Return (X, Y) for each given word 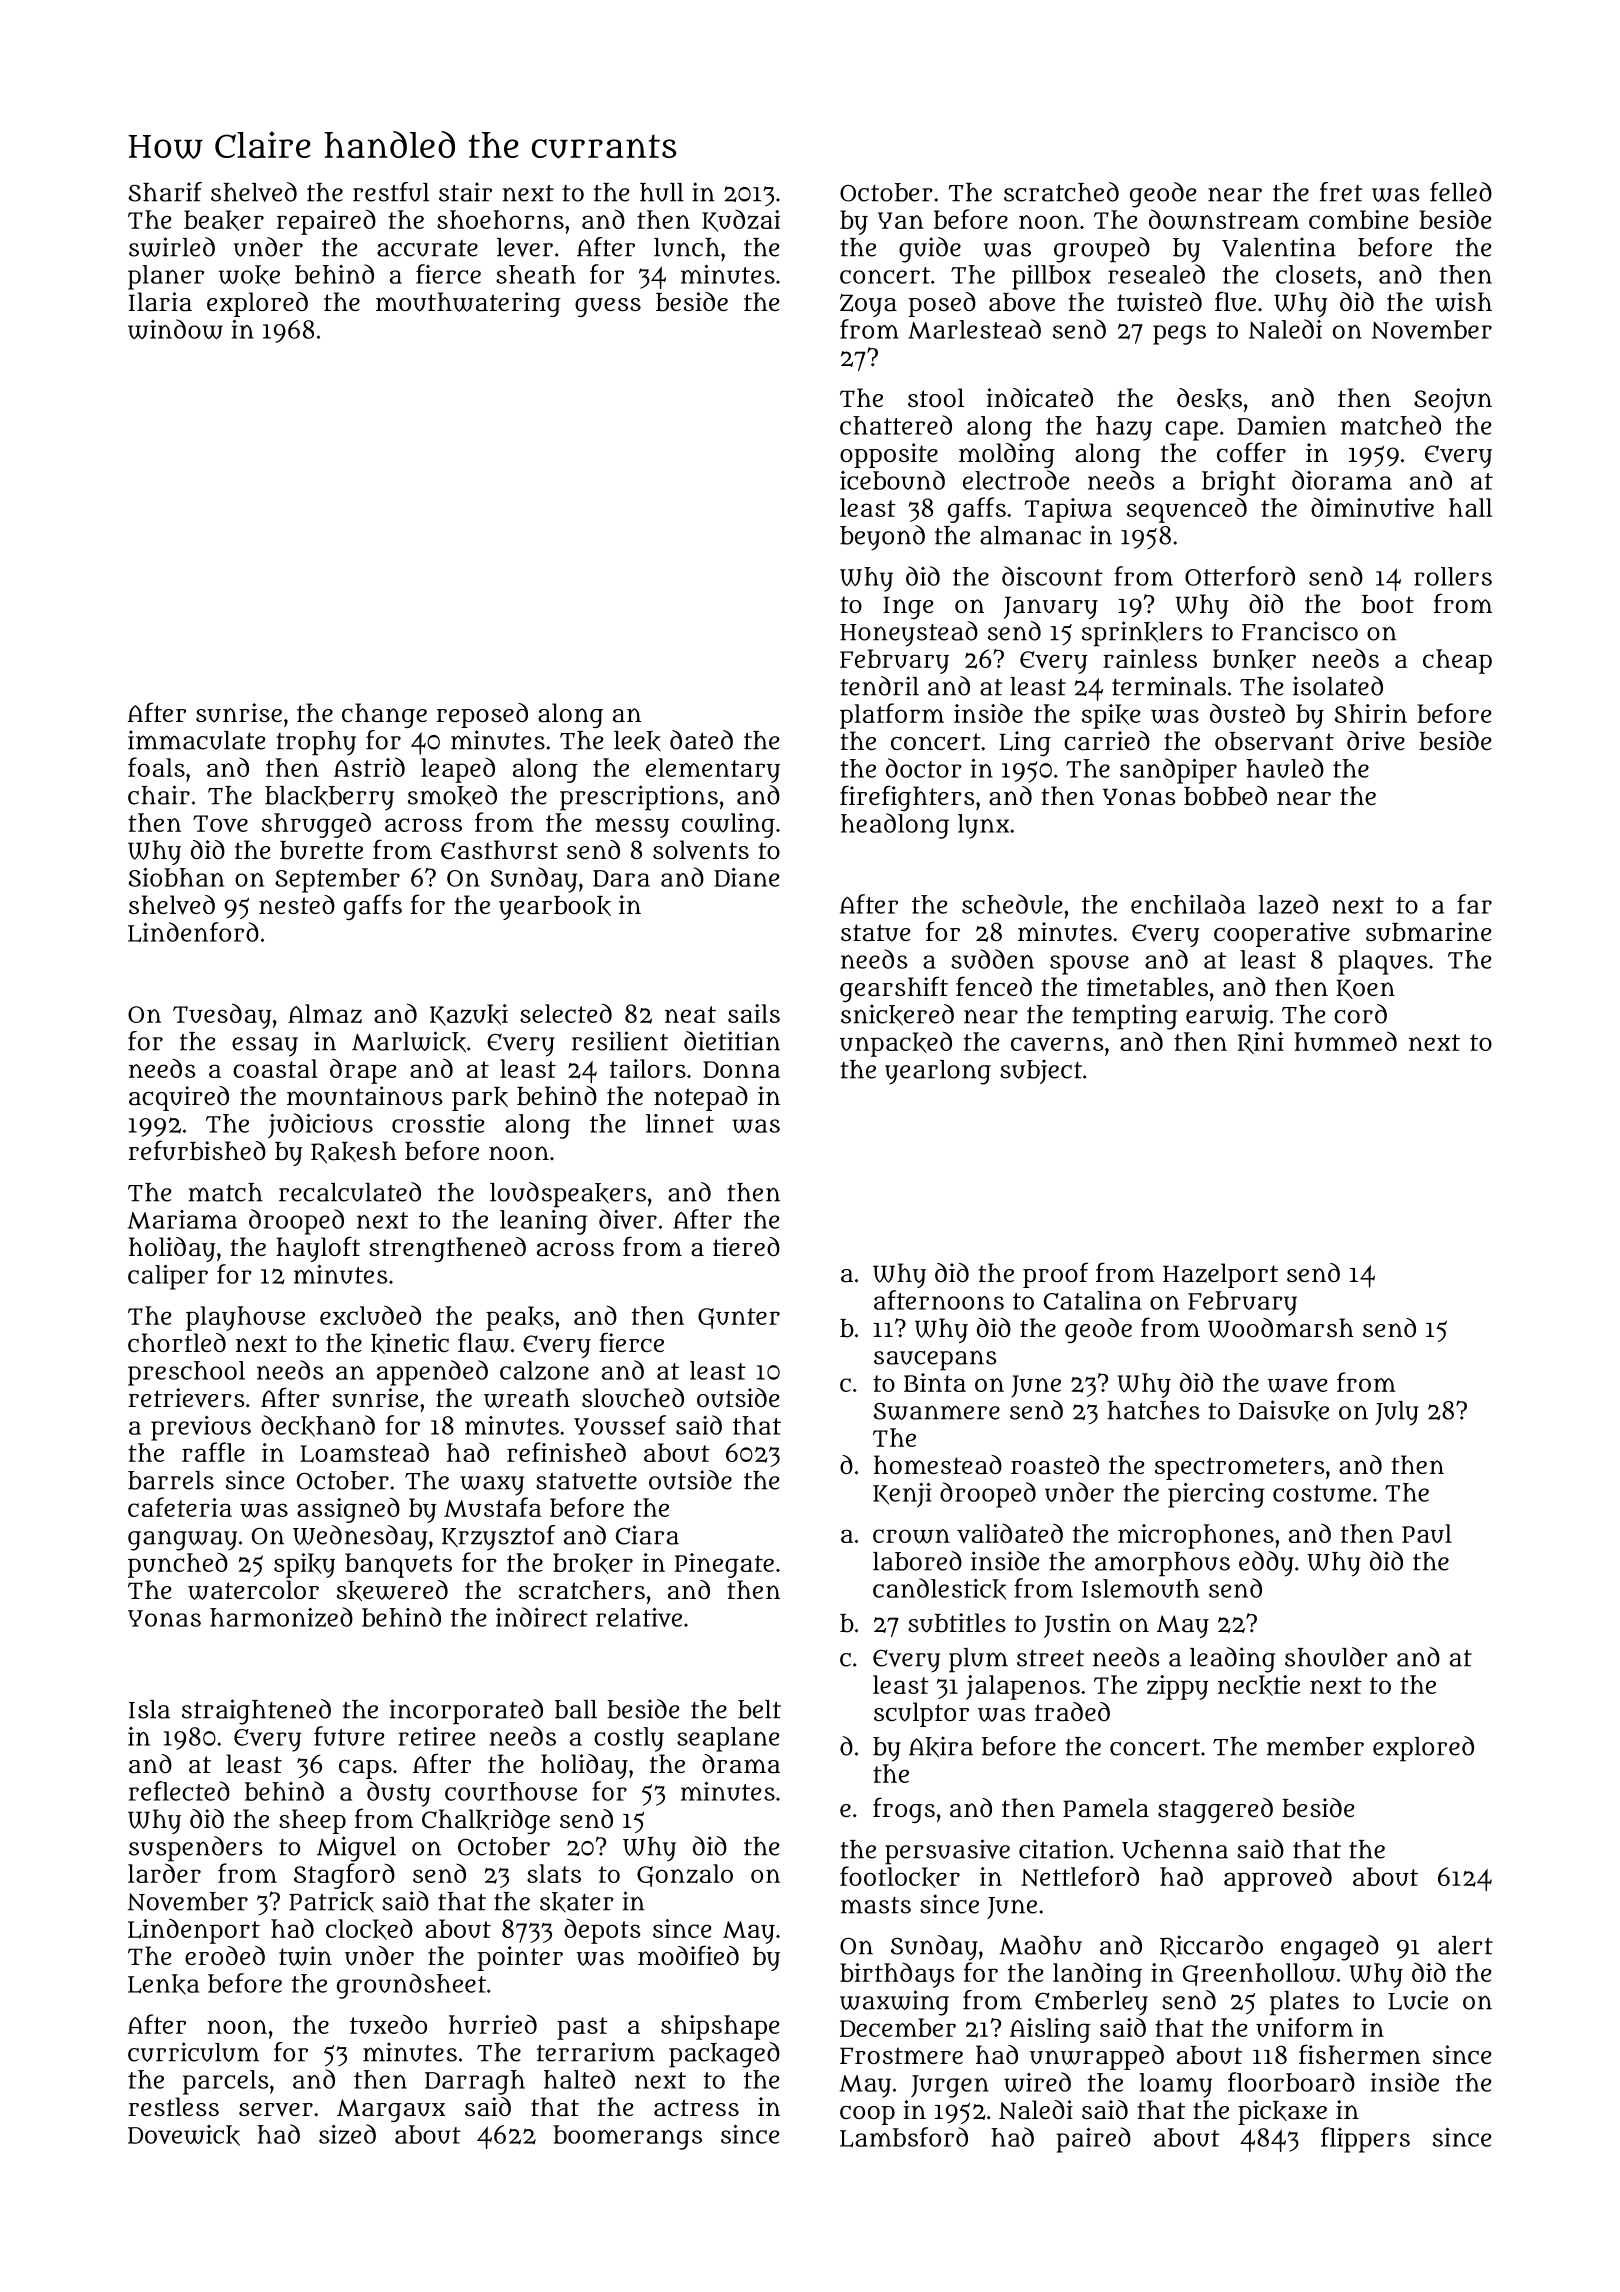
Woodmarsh (1281, 1328)
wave (1297, 1385)
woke (249, 275)
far (1474, 904)
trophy (316, 743)
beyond (882, 538)
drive (1376, 741)
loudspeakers (568, 1195)
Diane (747, 877)
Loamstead (364, 1452)
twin (305, 1956)
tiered (746, 1246)
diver (628, 1219)
